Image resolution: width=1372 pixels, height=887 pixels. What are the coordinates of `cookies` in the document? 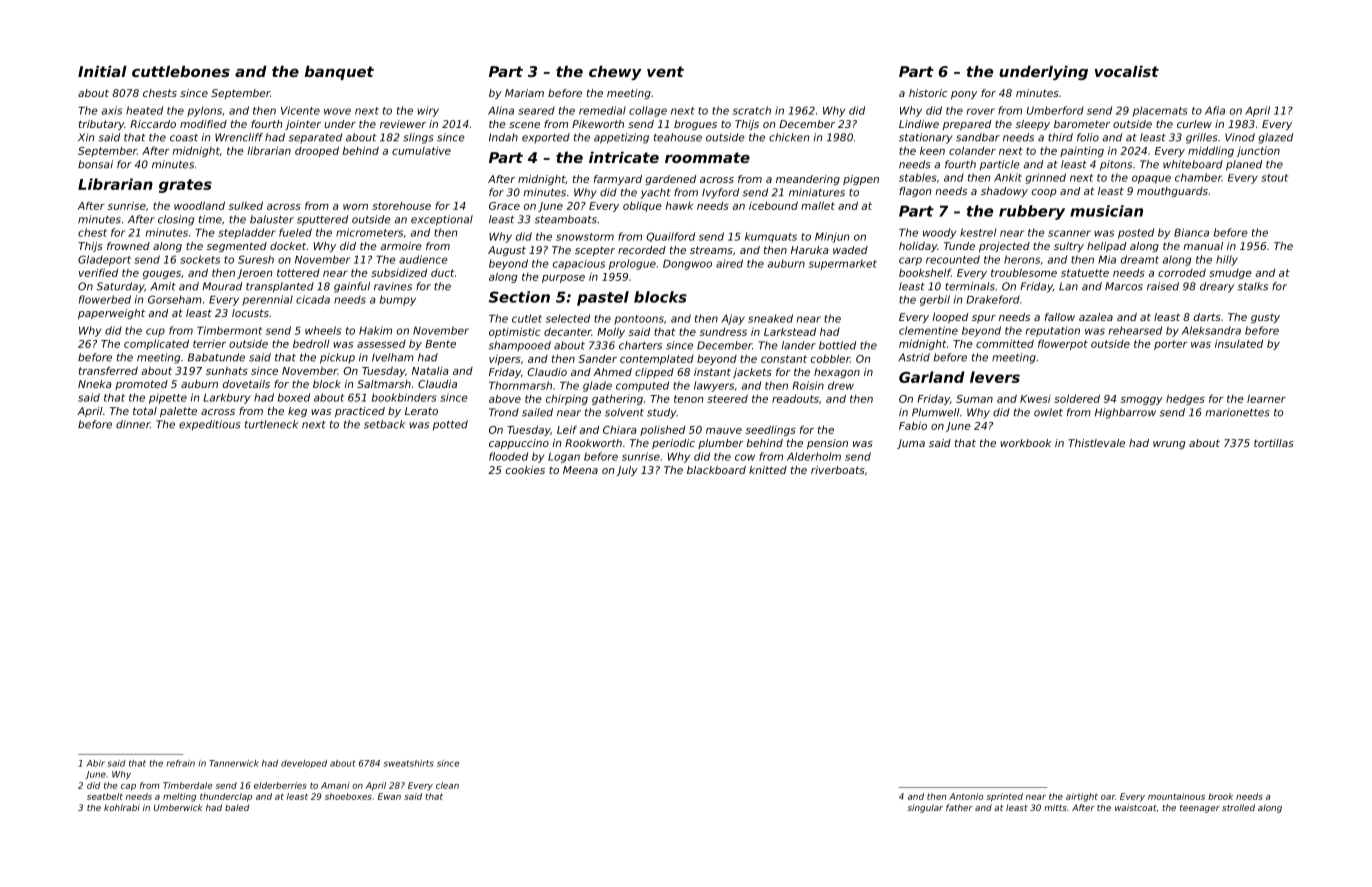 It's located at (525, 470).
